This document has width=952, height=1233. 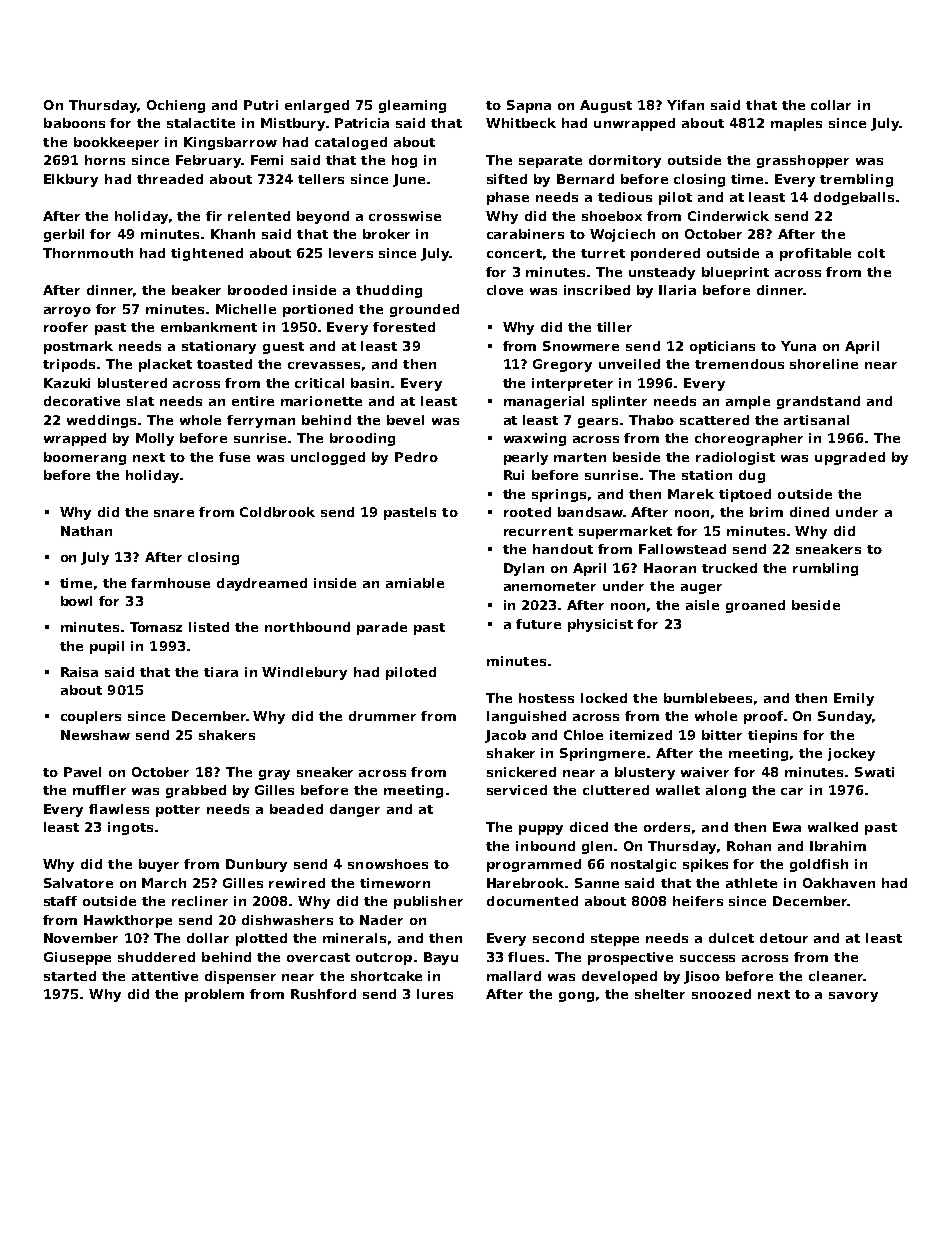 What do you see at coordinates (728, 216) in the document?
I see `Cinderwick` at bounding box center [728, 216].
